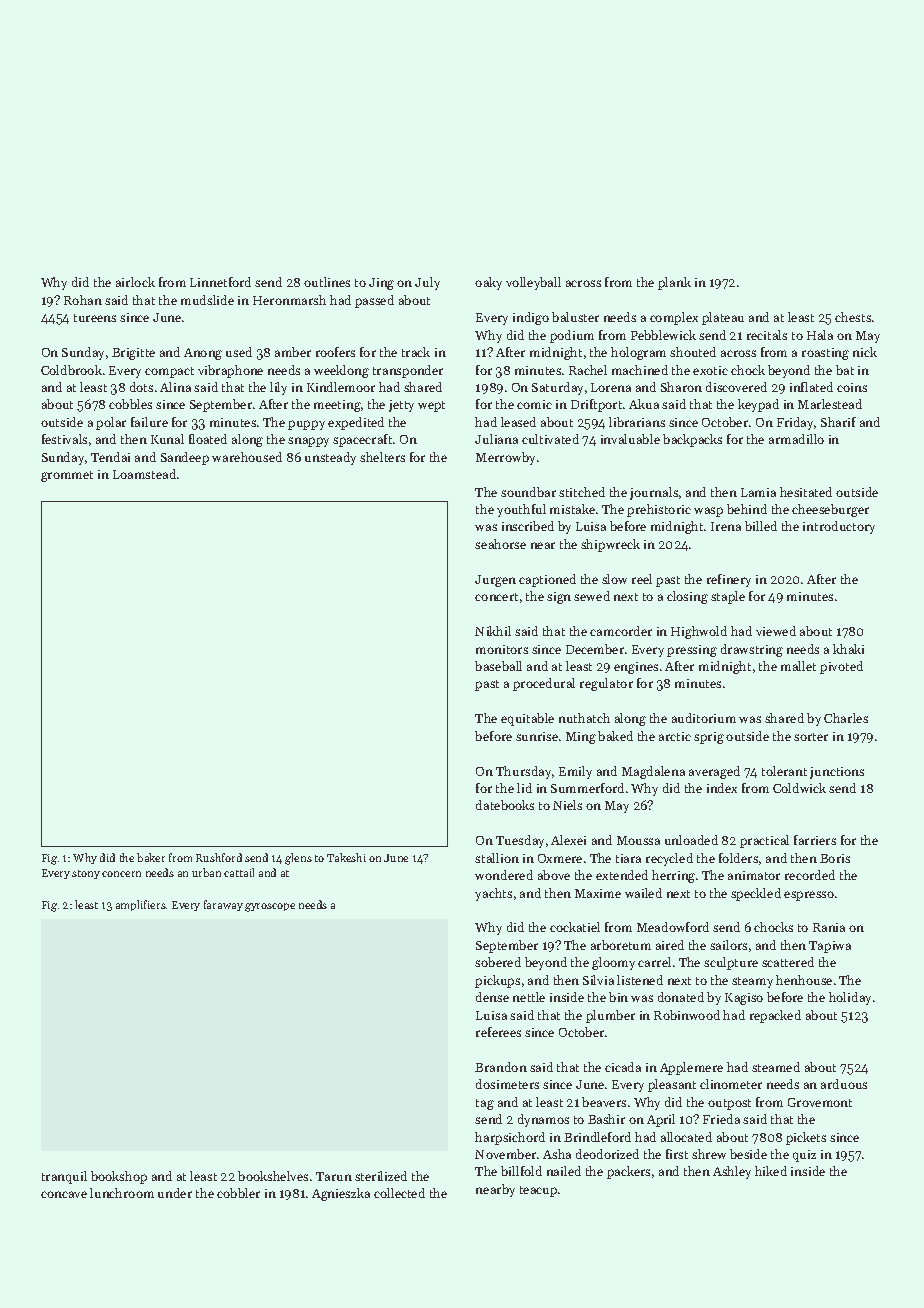 The height and width of the document is (1308, 924). What do you see at coordinates (761, 526) in the document?
I see `billed` at bounding box center [761, 526].
